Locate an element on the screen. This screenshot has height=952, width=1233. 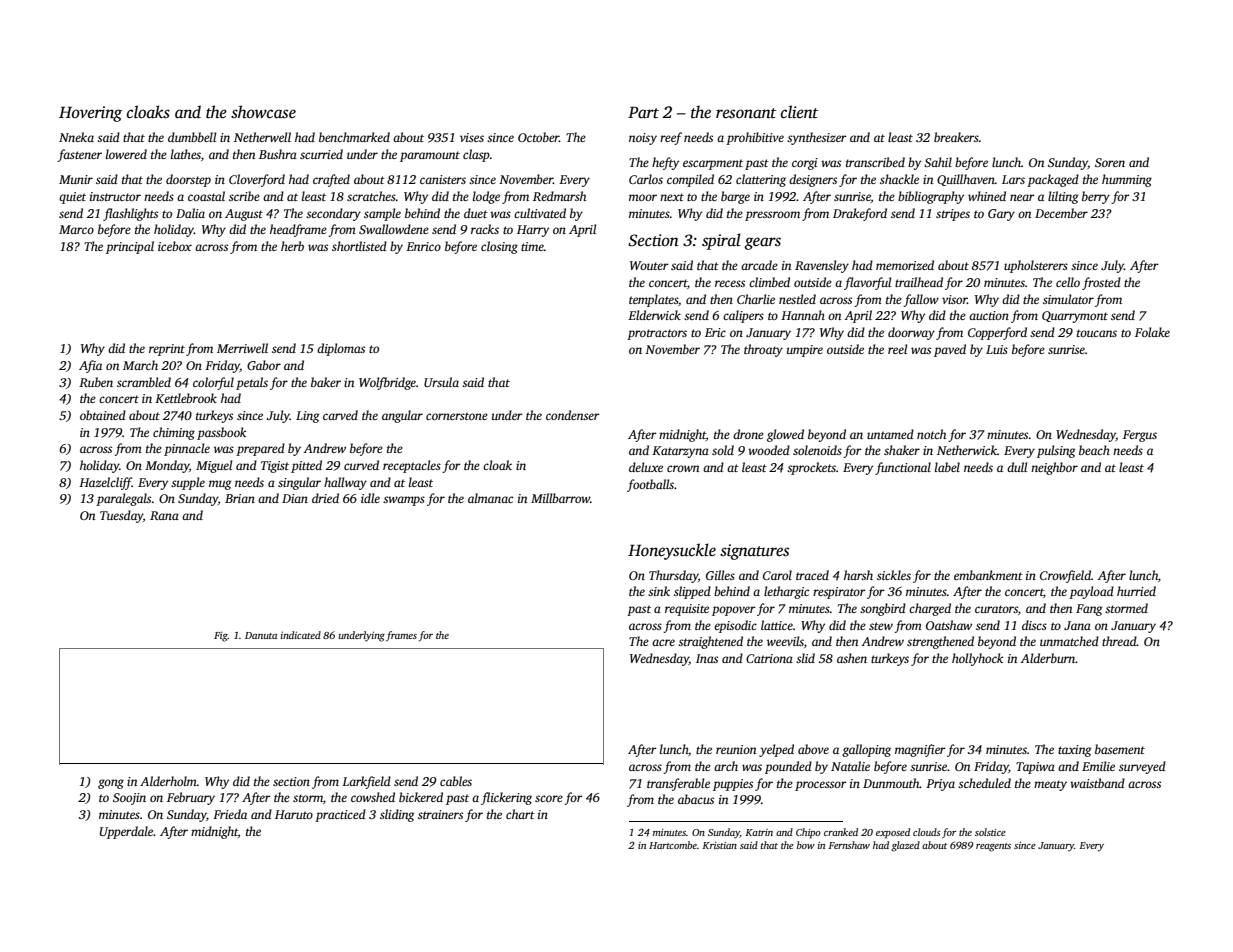
Ursula is located at coordinates (441, 382).
